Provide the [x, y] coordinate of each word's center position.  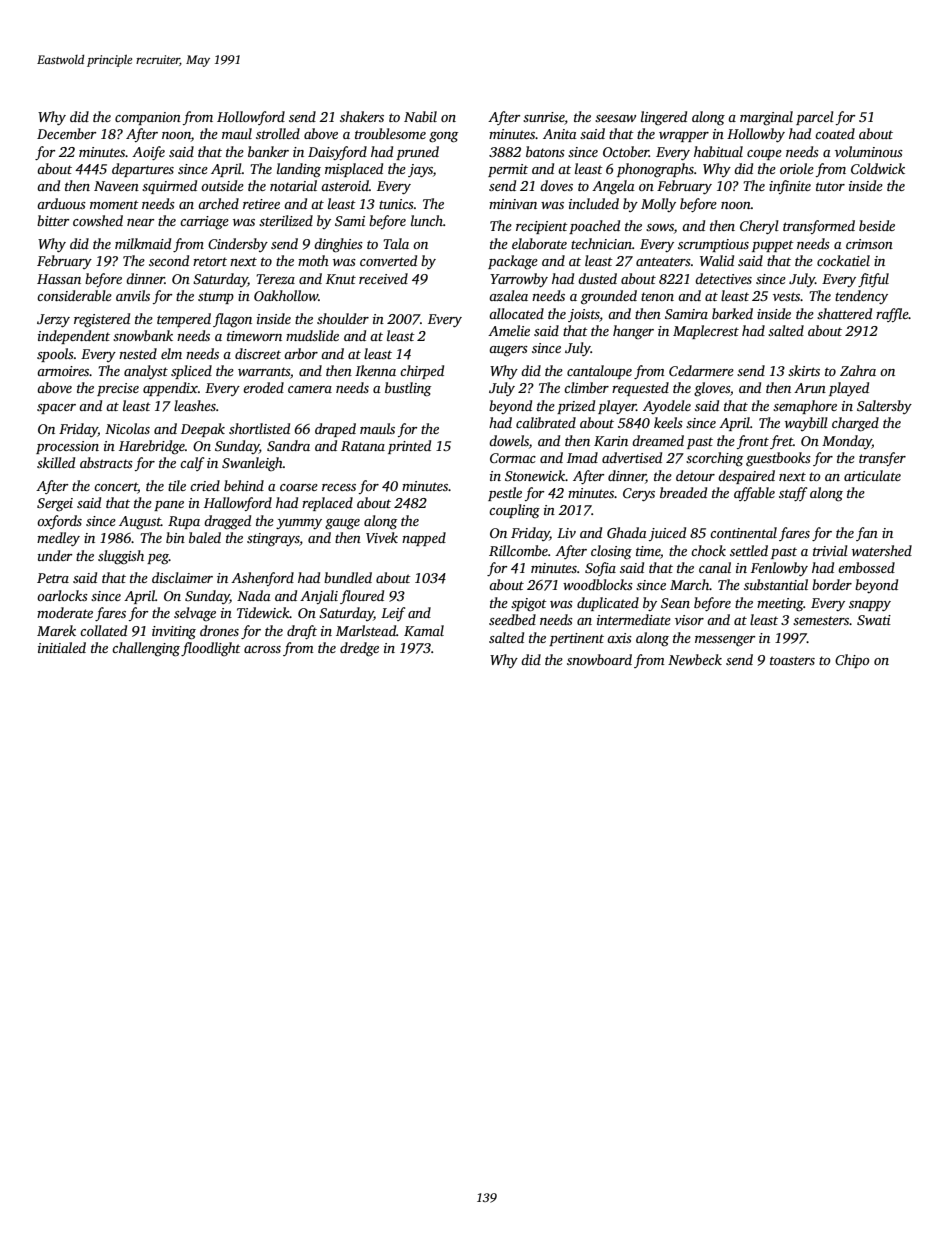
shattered [844, 313]
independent [74, 337]
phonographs [655, 170]
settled [749, 550]
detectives [723, 278]
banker [268, 151]
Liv [566, 533]
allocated [516, 313]
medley [58, 539]
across [262, 649]
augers [508, 351]
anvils [133, 295]
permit [508, 170]
